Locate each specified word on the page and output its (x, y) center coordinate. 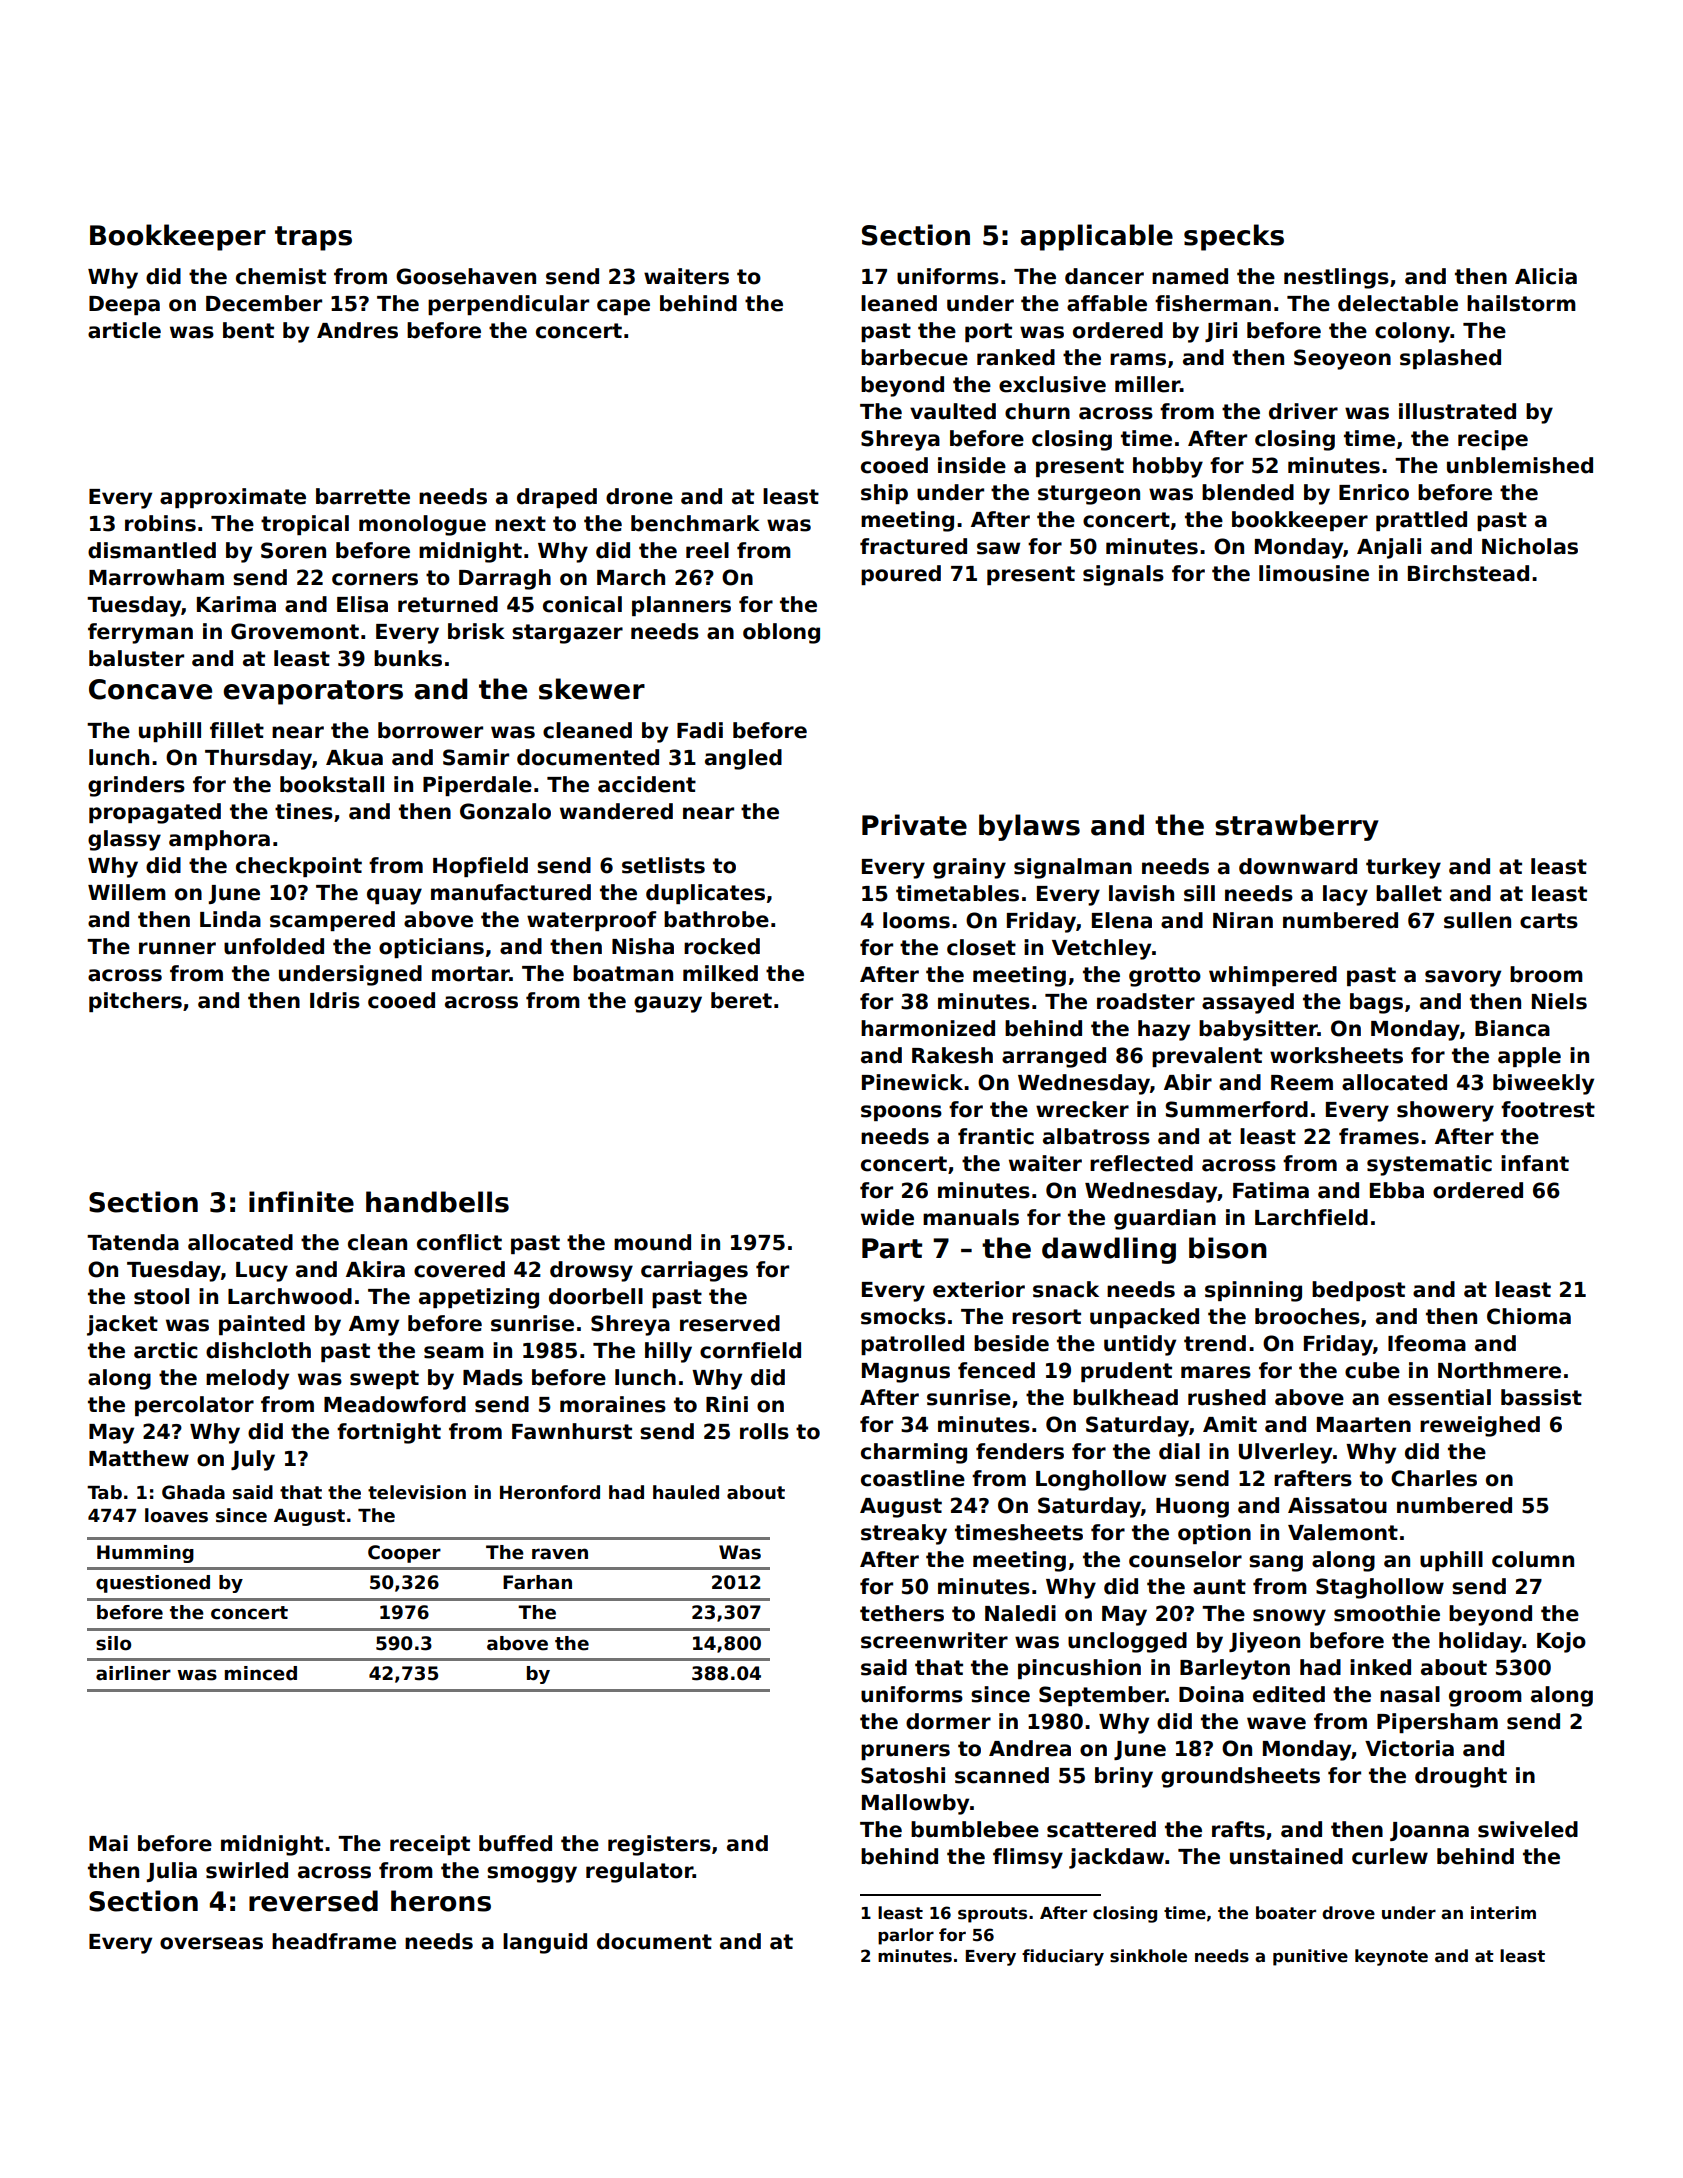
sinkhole (1148, 1956)
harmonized (928, 1028)
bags (1376, 1003)
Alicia (1546, 276)
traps (313, 238)
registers (659, 1845)
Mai (108, 1843)
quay (394, 896)
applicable (1096, 237)
